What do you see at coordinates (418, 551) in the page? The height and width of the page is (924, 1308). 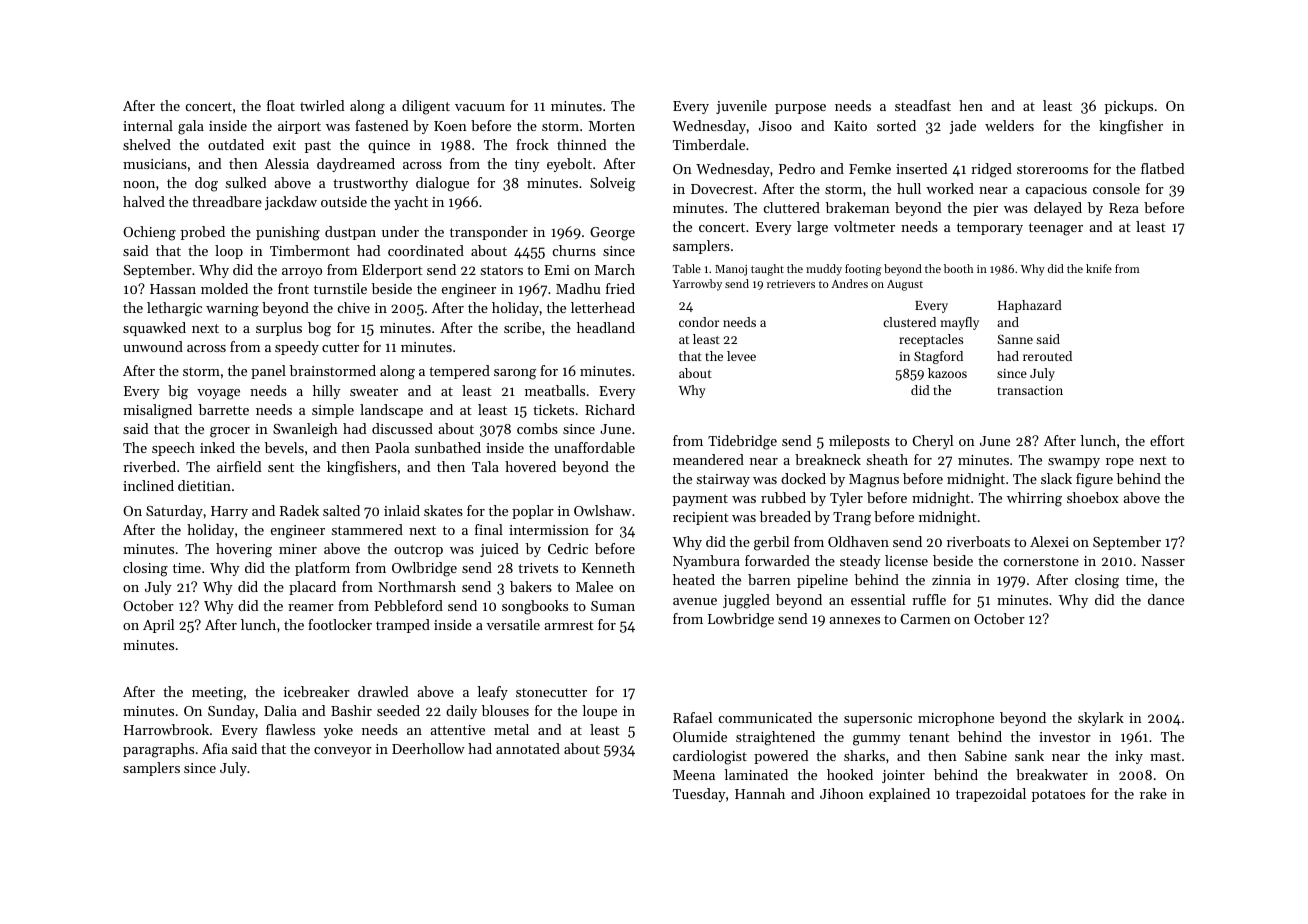 I see `outcrop` at bounding box center [418, 551].
